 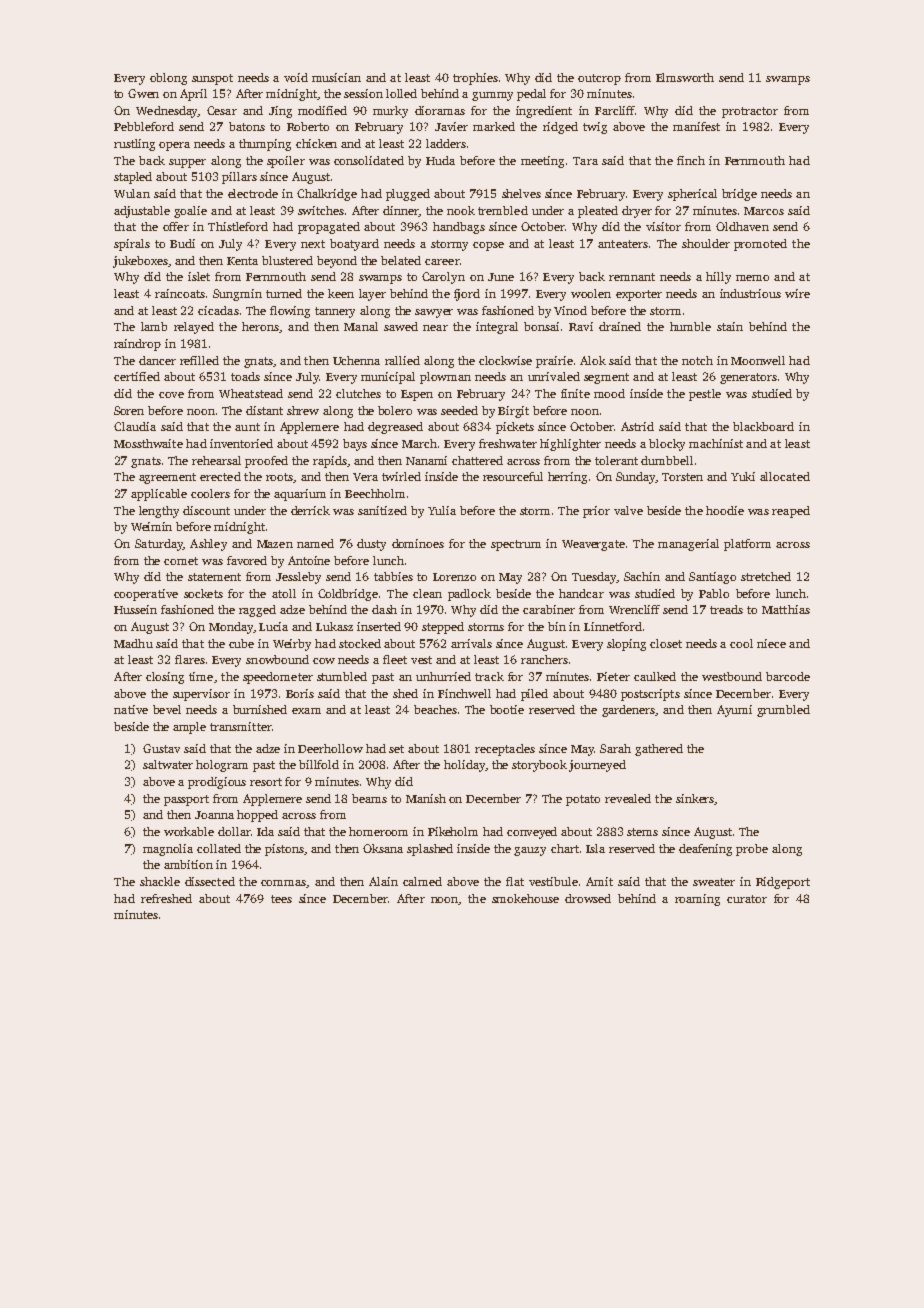 What do you see at coordinates (309, 560) in the screenshot?
I see `Antoine` at bounding box center [309, 560].
